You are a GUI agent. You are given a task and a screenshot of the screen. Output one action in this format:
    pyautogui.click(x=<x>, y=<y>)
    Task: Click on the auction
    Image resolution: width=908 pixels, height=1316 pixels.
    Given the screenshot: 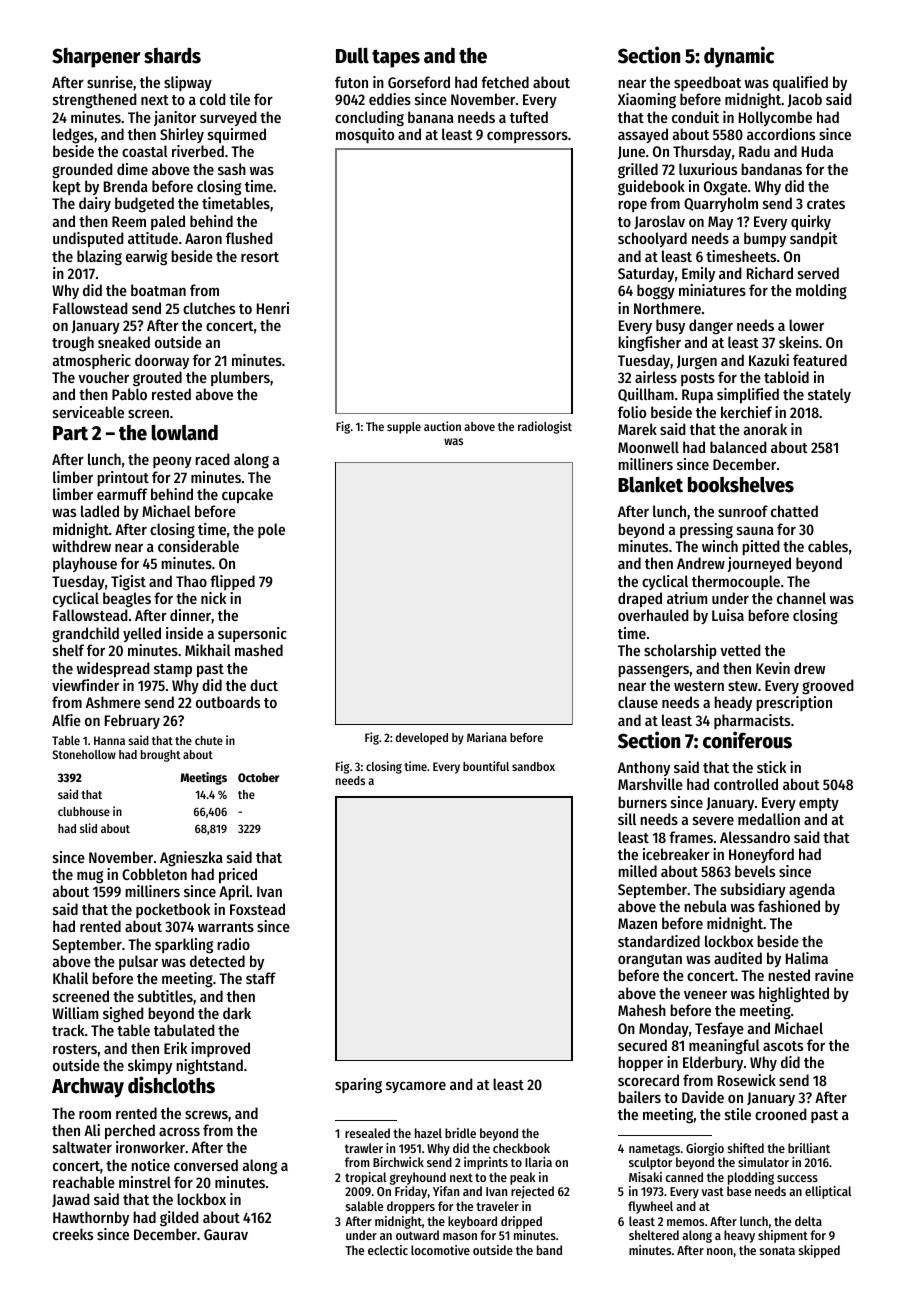 What is the action you would take?
    pyautogui.click(x=442, y=426)
